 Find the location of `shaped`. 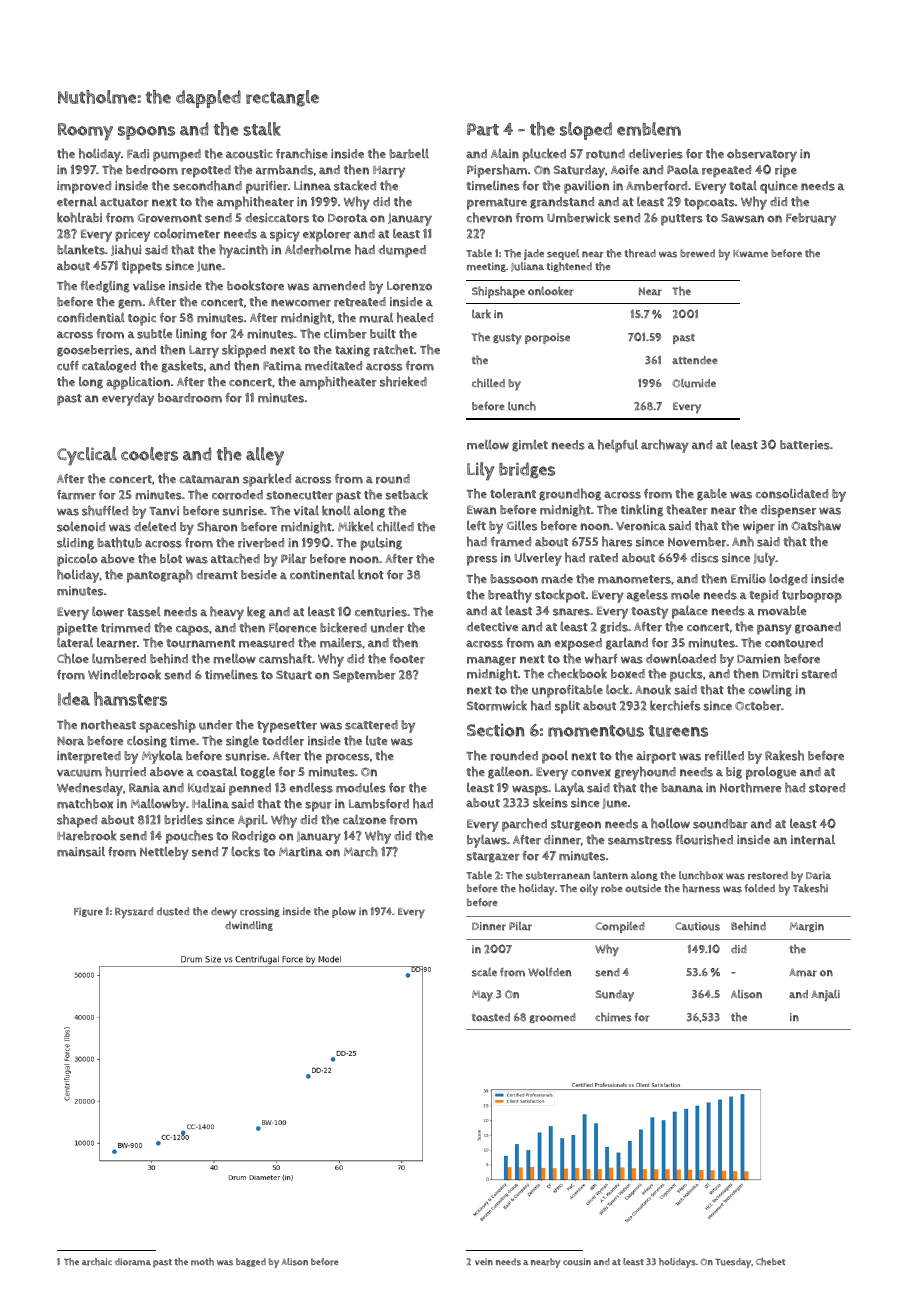

shaped is located at coordinates (77, 821).
